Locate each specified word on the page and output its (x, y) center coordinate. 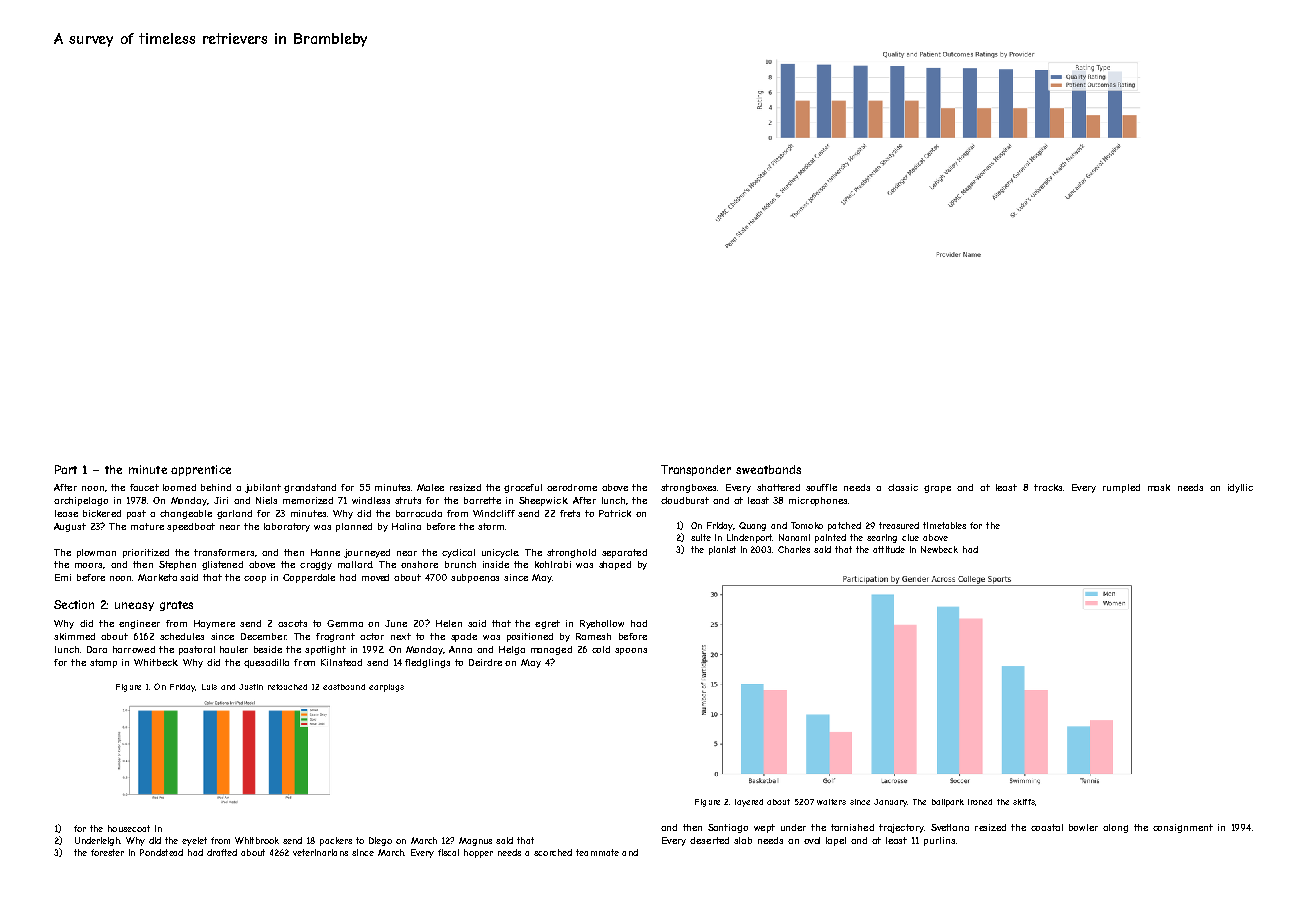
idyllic (1240, 488)
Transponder (696, 470)
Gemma (345, 623)
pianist (722, 550)
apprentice (201, 470)
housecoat (129, 828)
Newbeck (939, 549)
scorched (553, 852)
